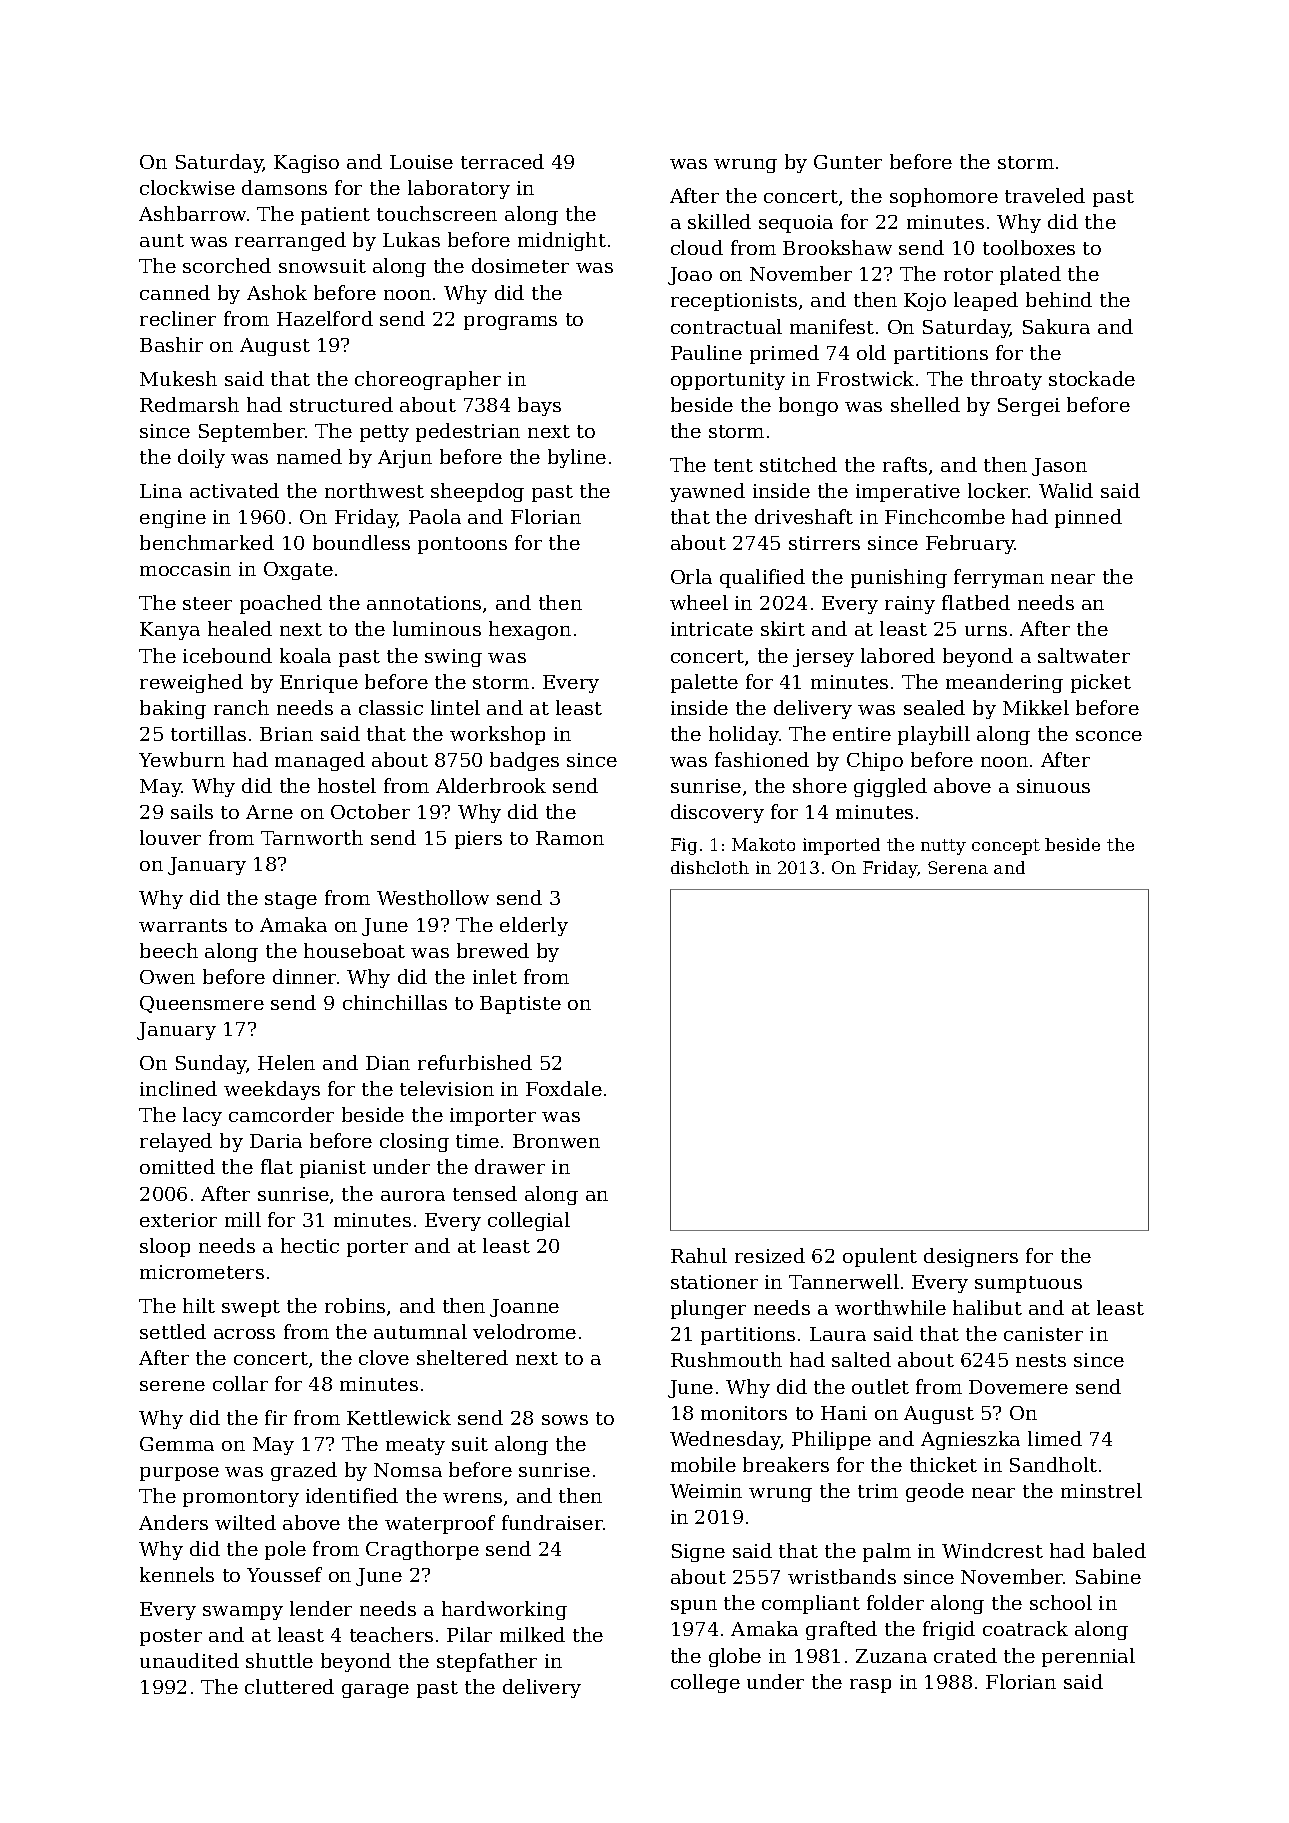  Describe the element at coordinates (690, 276) in the screenshot. I see `Joao` at that location.
